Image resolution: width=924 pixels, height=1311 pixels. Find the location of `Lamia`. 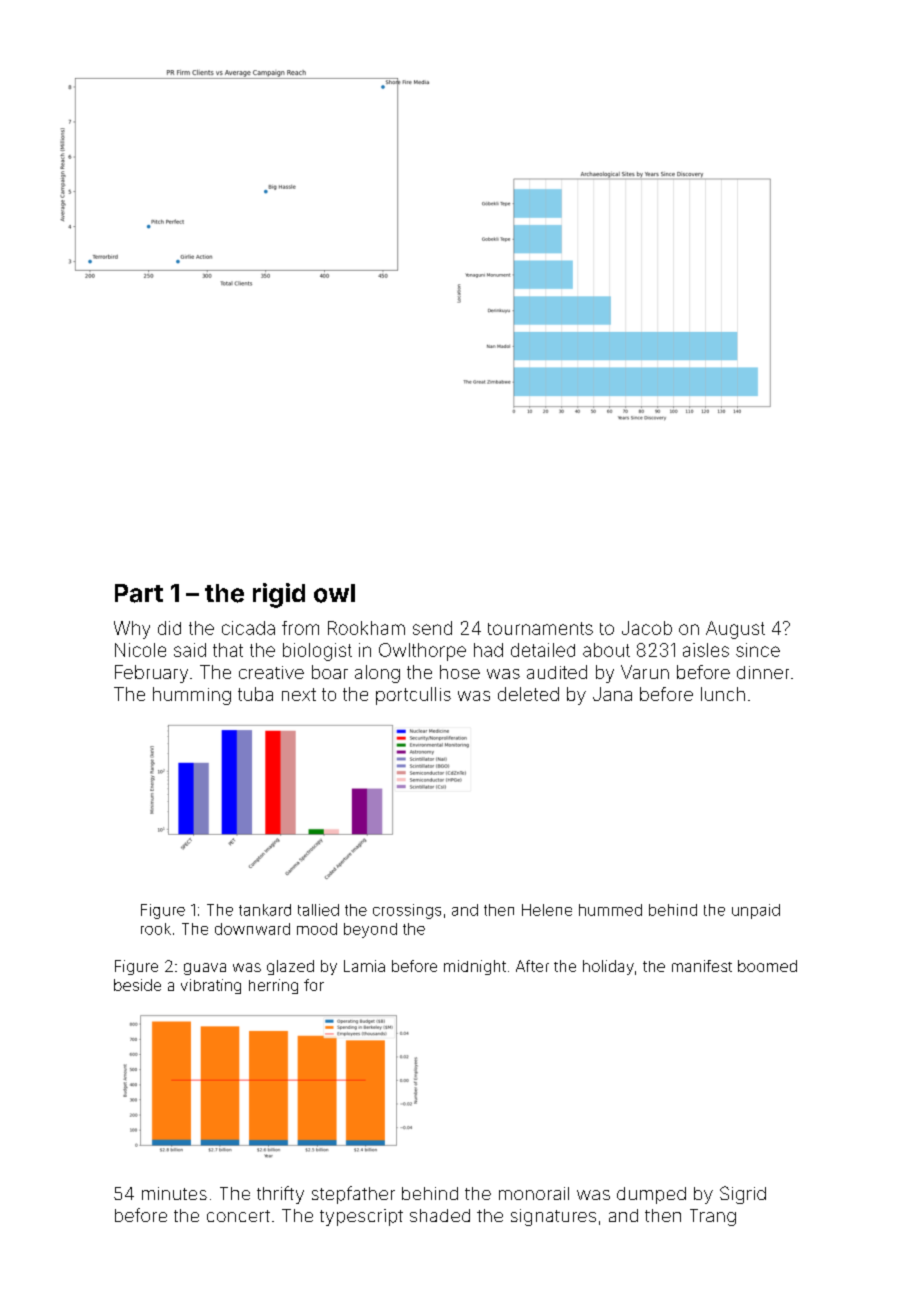

Lamia is located at coordinates (364, 966).
